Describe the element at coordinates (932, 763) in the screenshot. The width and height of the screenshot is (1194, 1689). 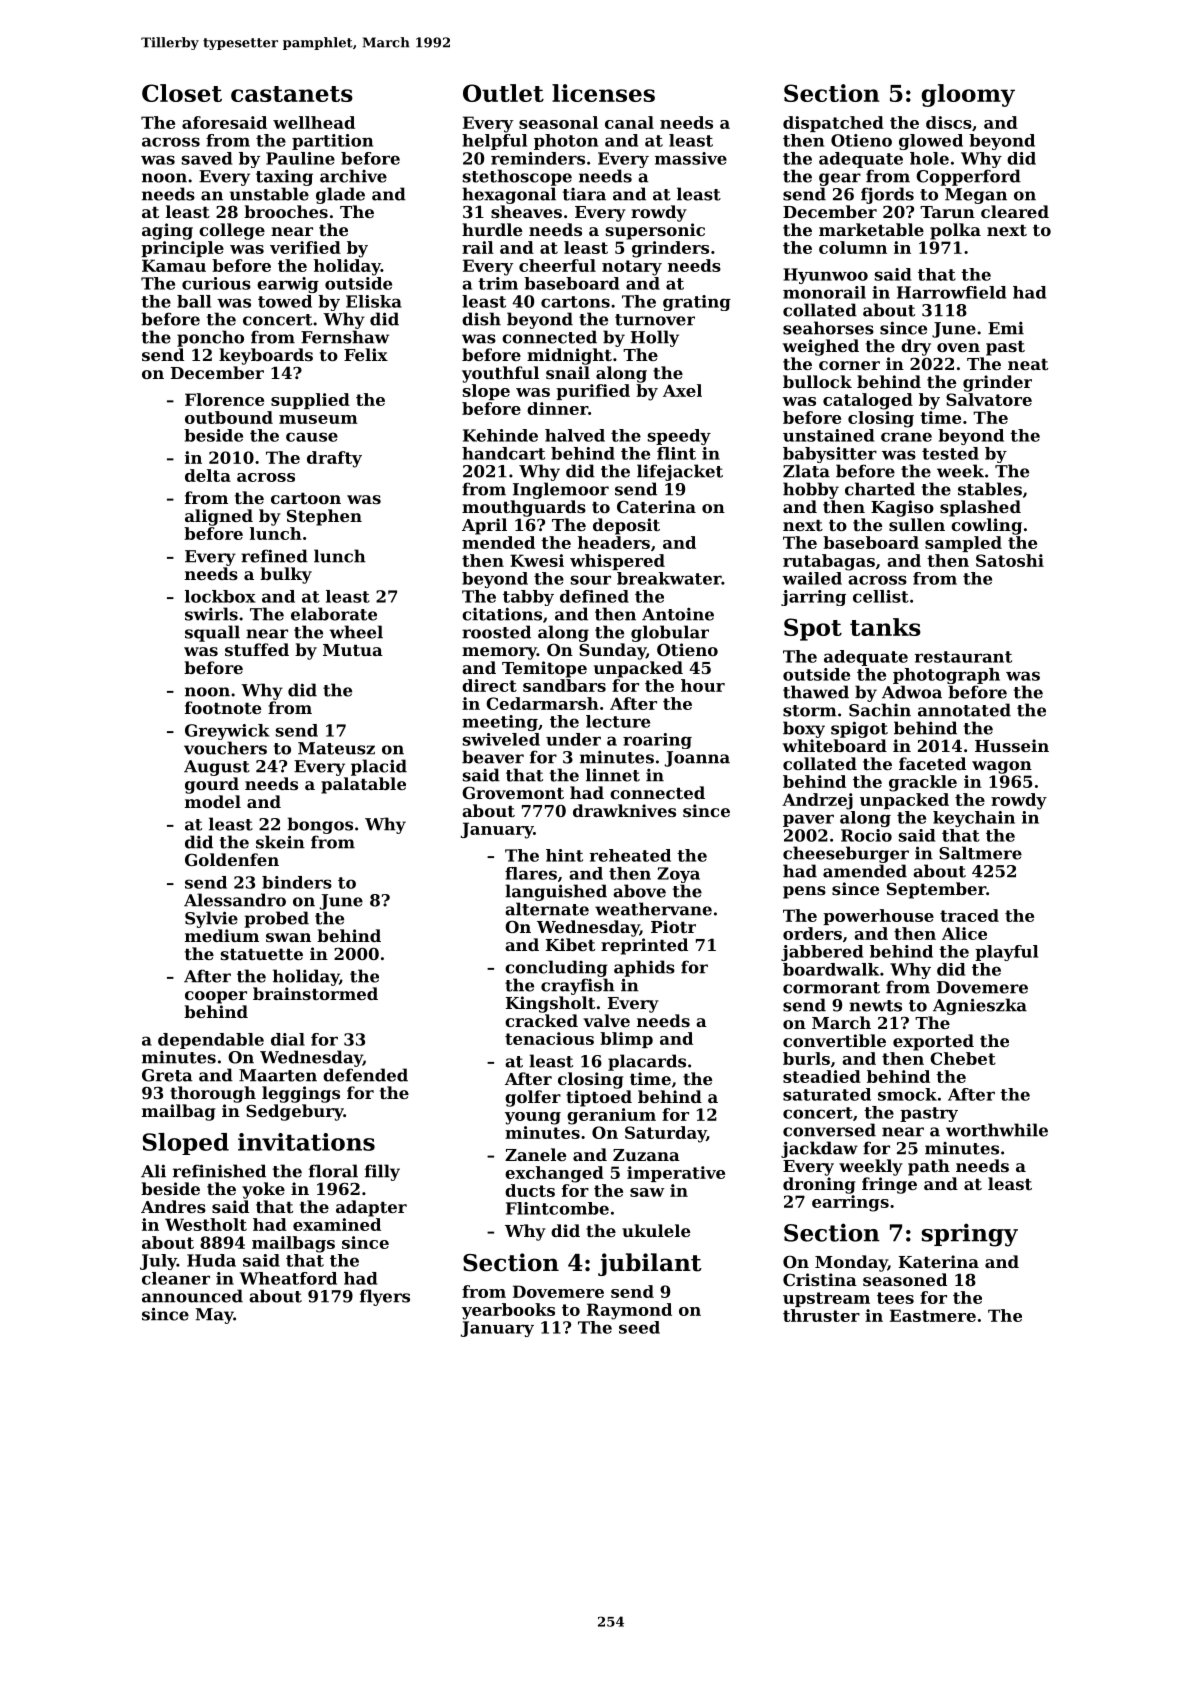
I see `faceted` at that location.
